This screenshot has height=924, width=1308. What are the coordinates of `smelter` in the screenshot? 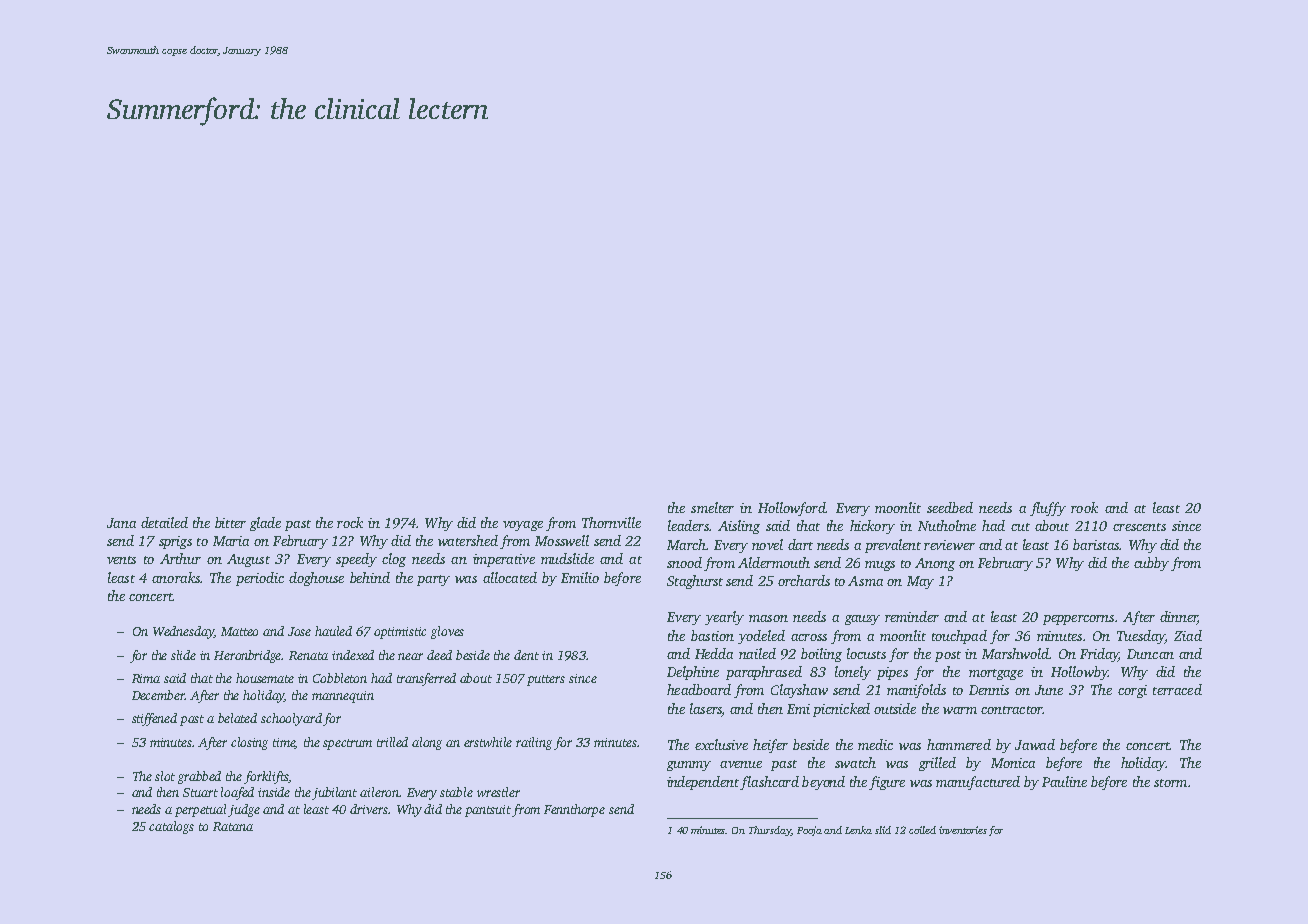 It's located at (712, 507).
